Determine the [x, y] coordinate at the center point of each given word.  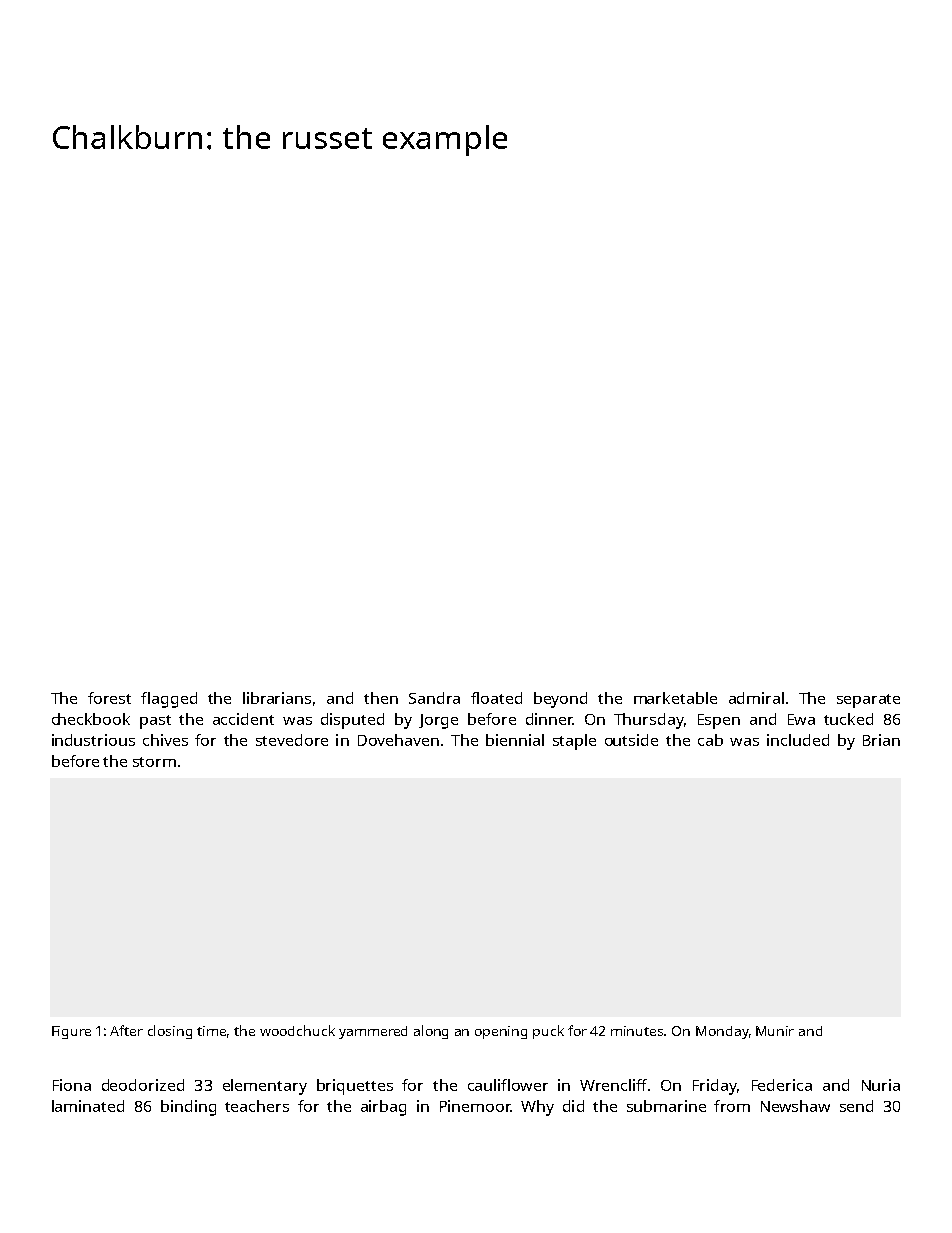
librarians [277, 698]
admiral [756, 698]
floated [496, 698]
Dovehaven [398, 740]
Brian [881, 740]
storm [154, 762]
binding [188, 1108]
